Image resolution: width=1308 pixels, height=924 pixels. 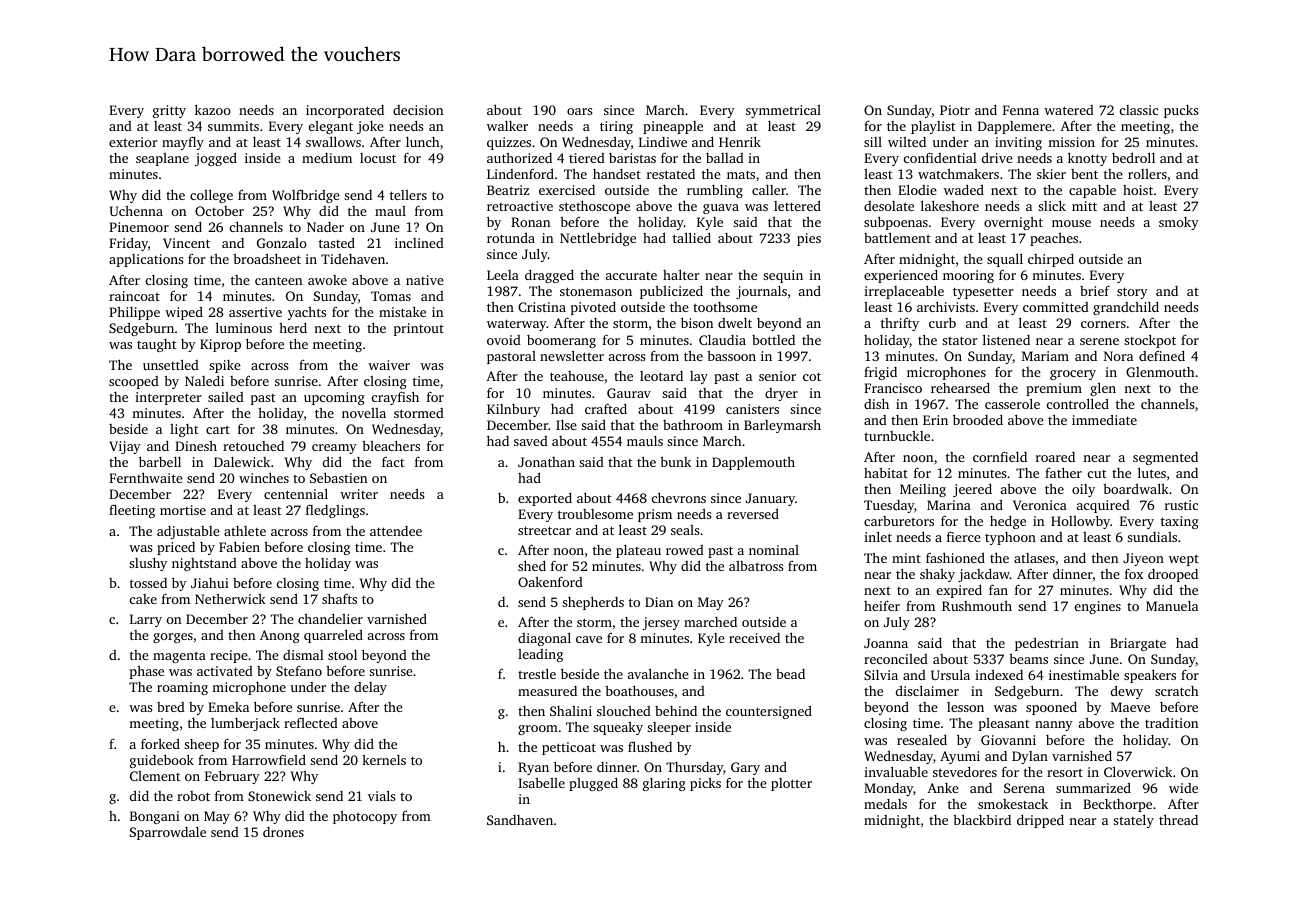 I want to click on oars, so click(x=579, y=111).
